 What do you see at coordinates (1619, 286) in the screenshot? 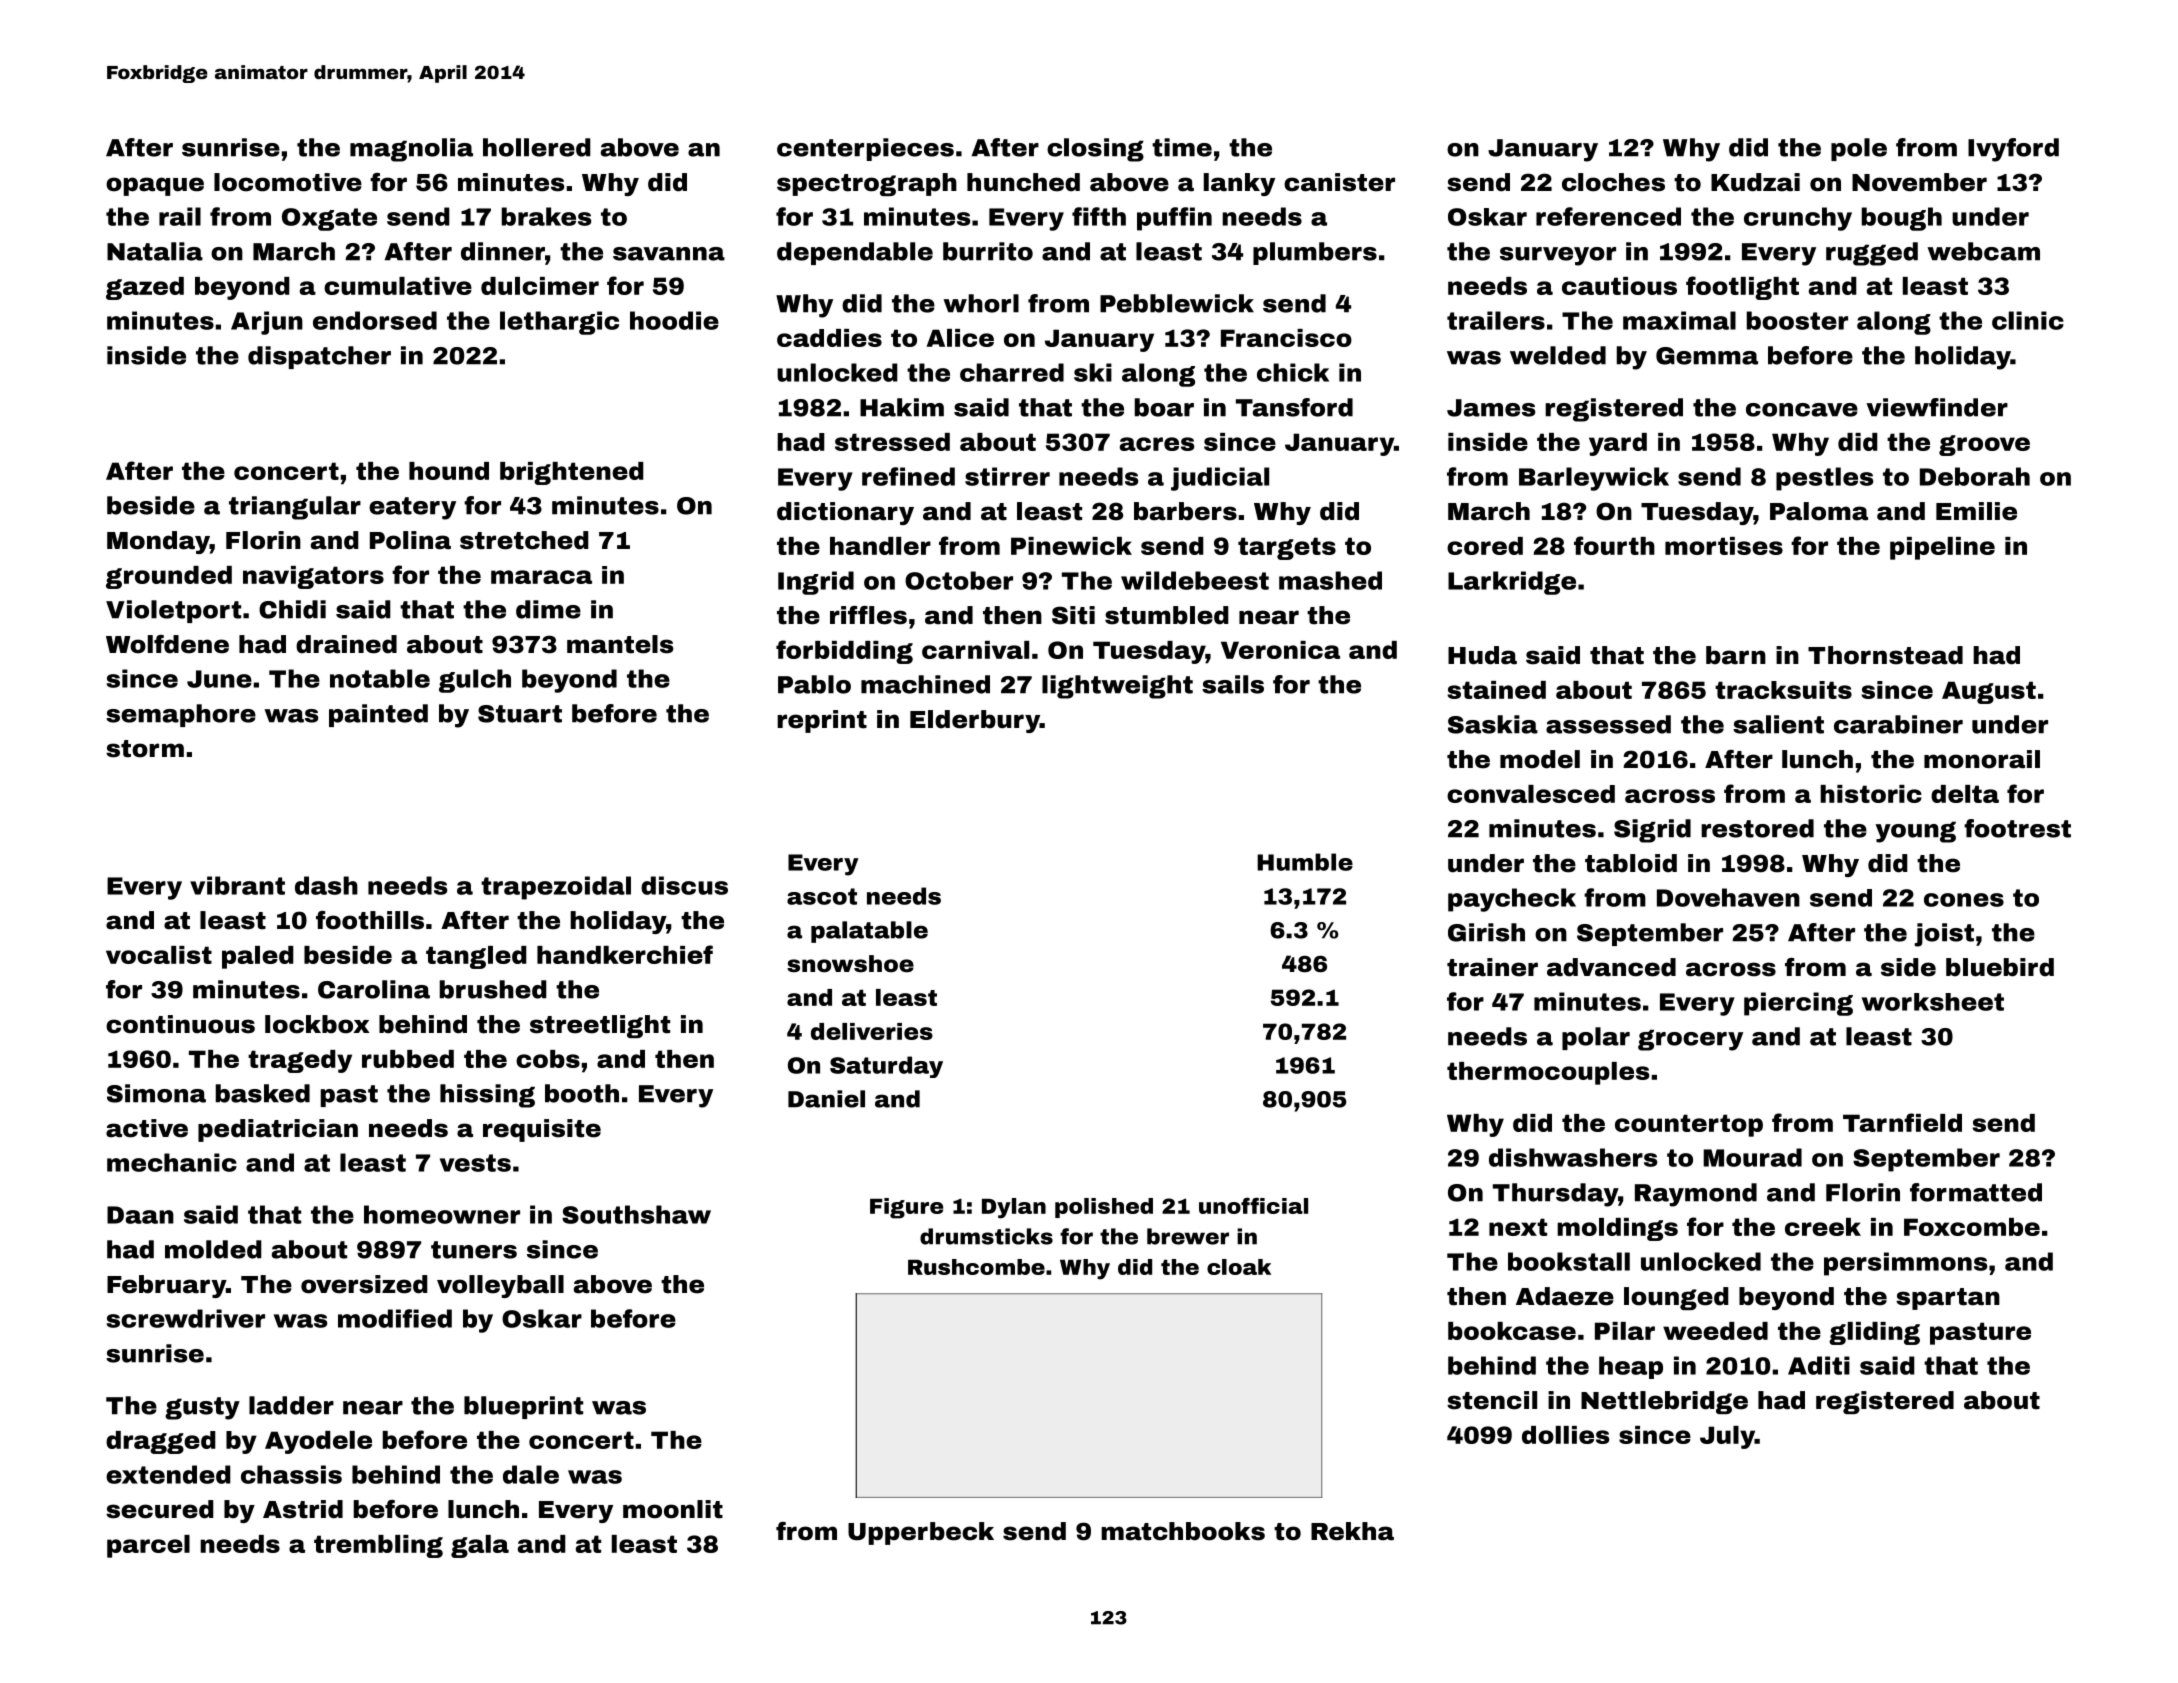
I see `cautious` at bounding box center [1619, 286].
